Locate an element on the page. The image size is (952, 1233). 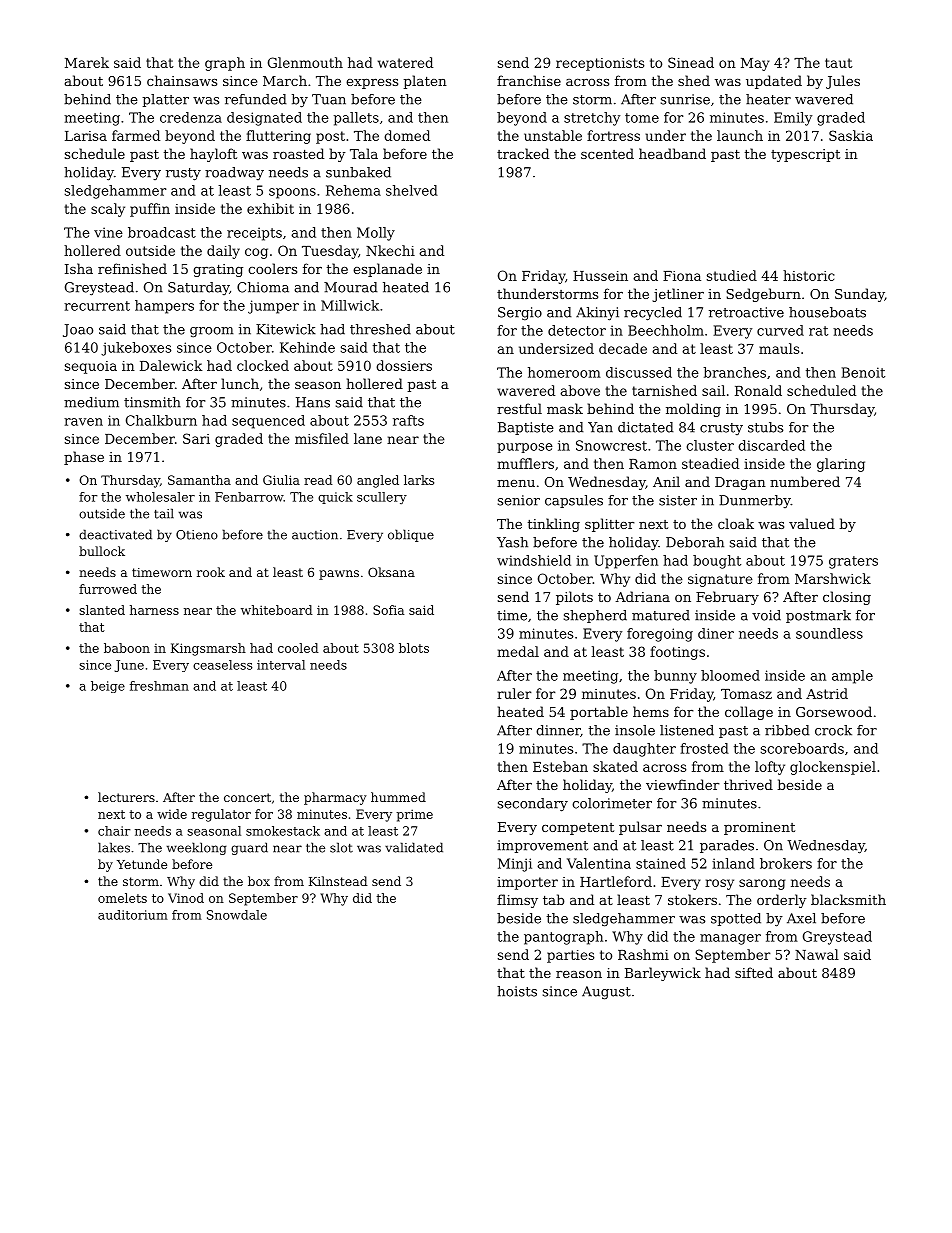
senior is located at coordinates (519, 500).
